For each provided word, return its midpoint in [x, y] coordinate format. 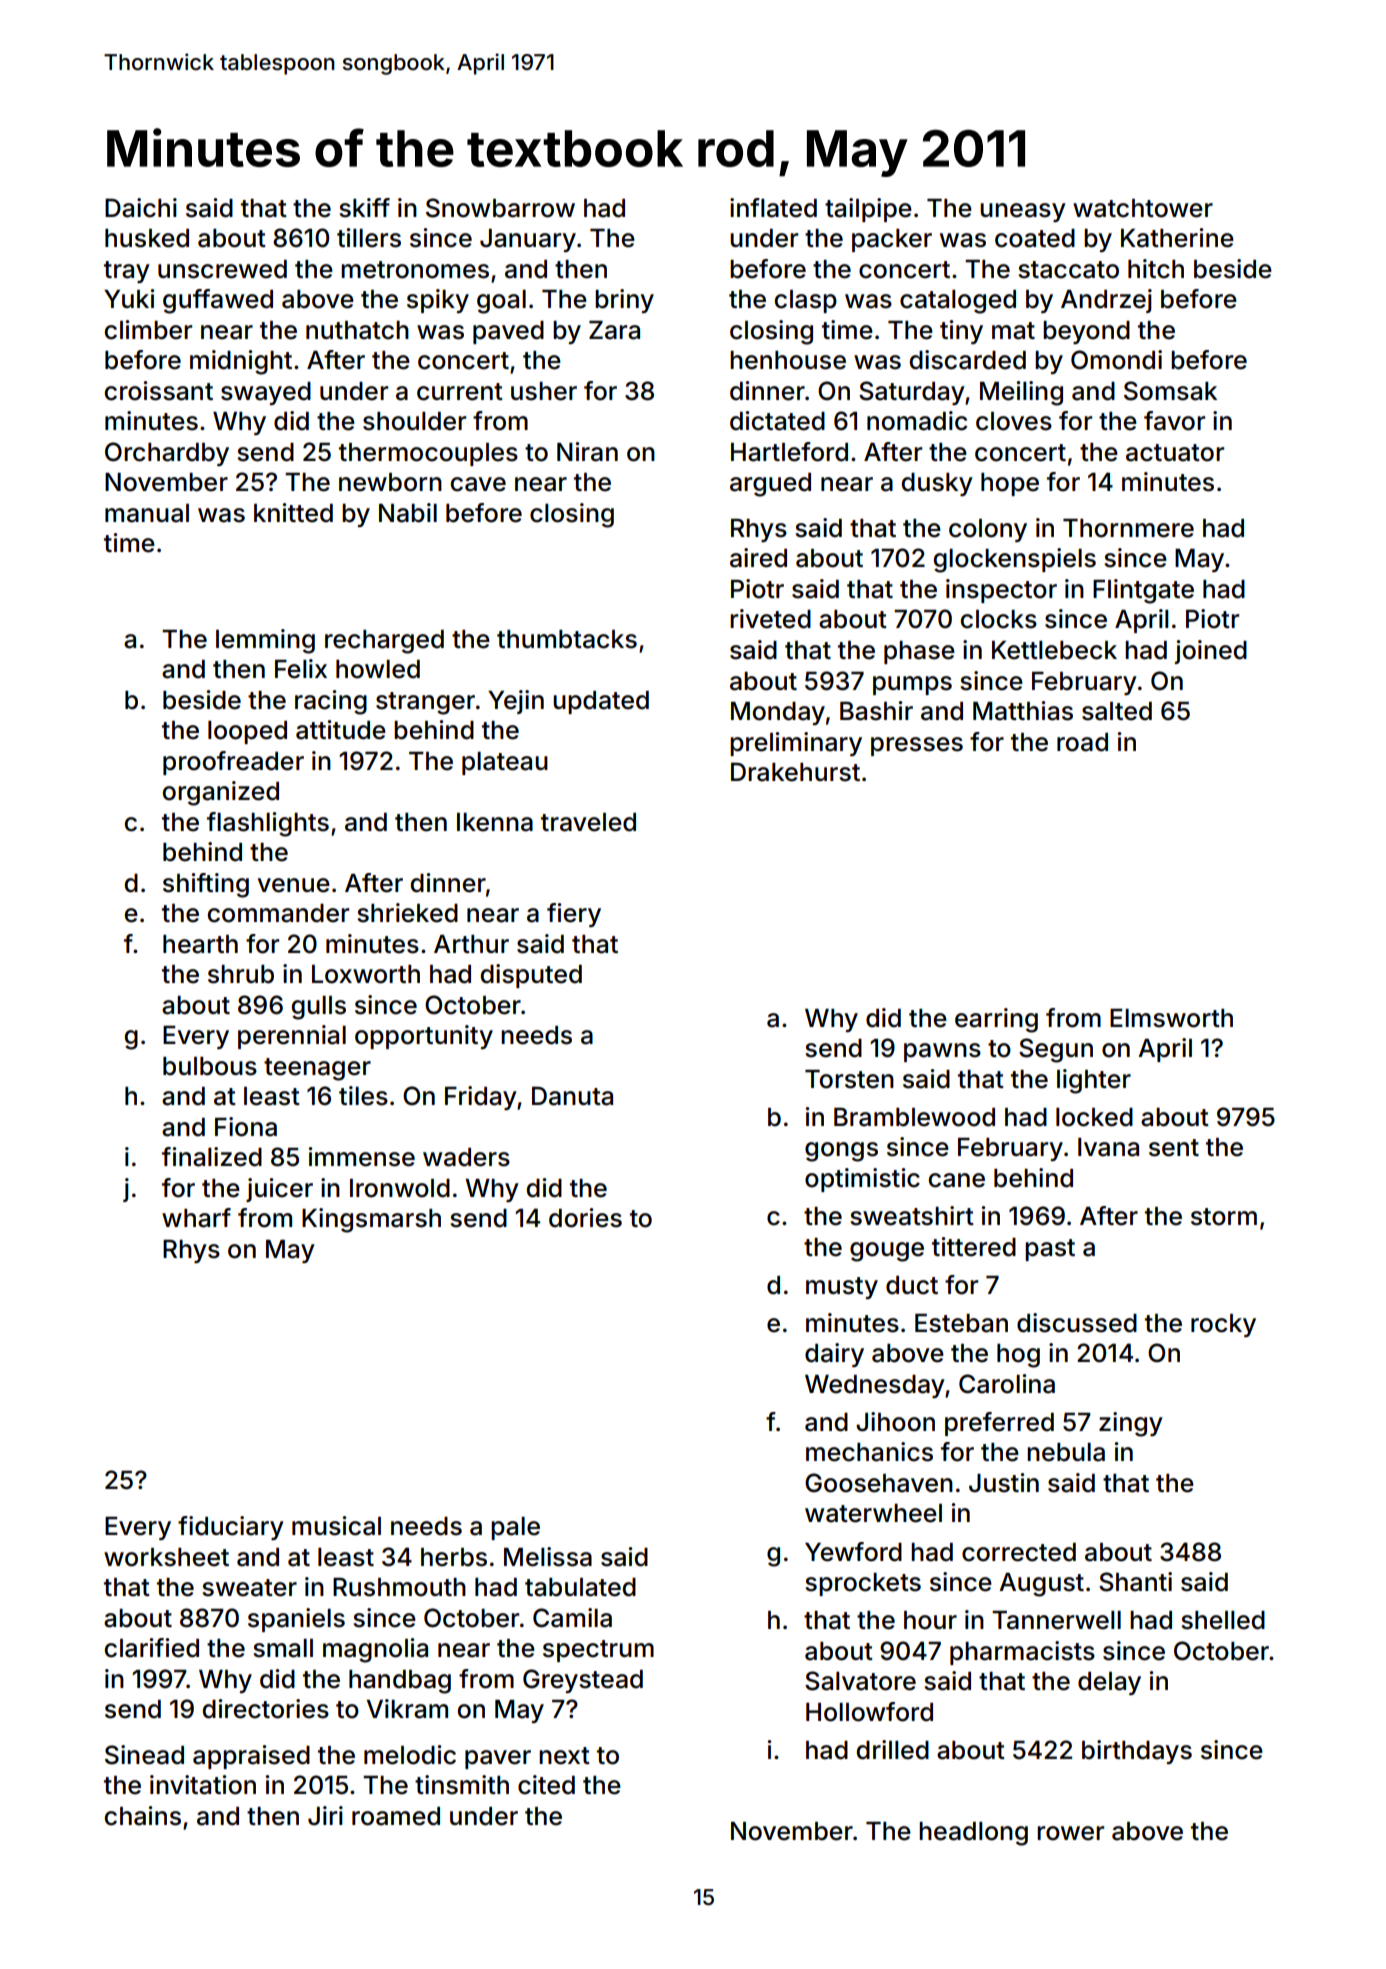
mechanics [869, 1452]
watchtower [1143, 208]
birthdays [1137, 1752]
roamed [396, 1816]
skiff [365, 208]
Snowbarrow [500, 208]
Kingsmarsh [371, 1220]
